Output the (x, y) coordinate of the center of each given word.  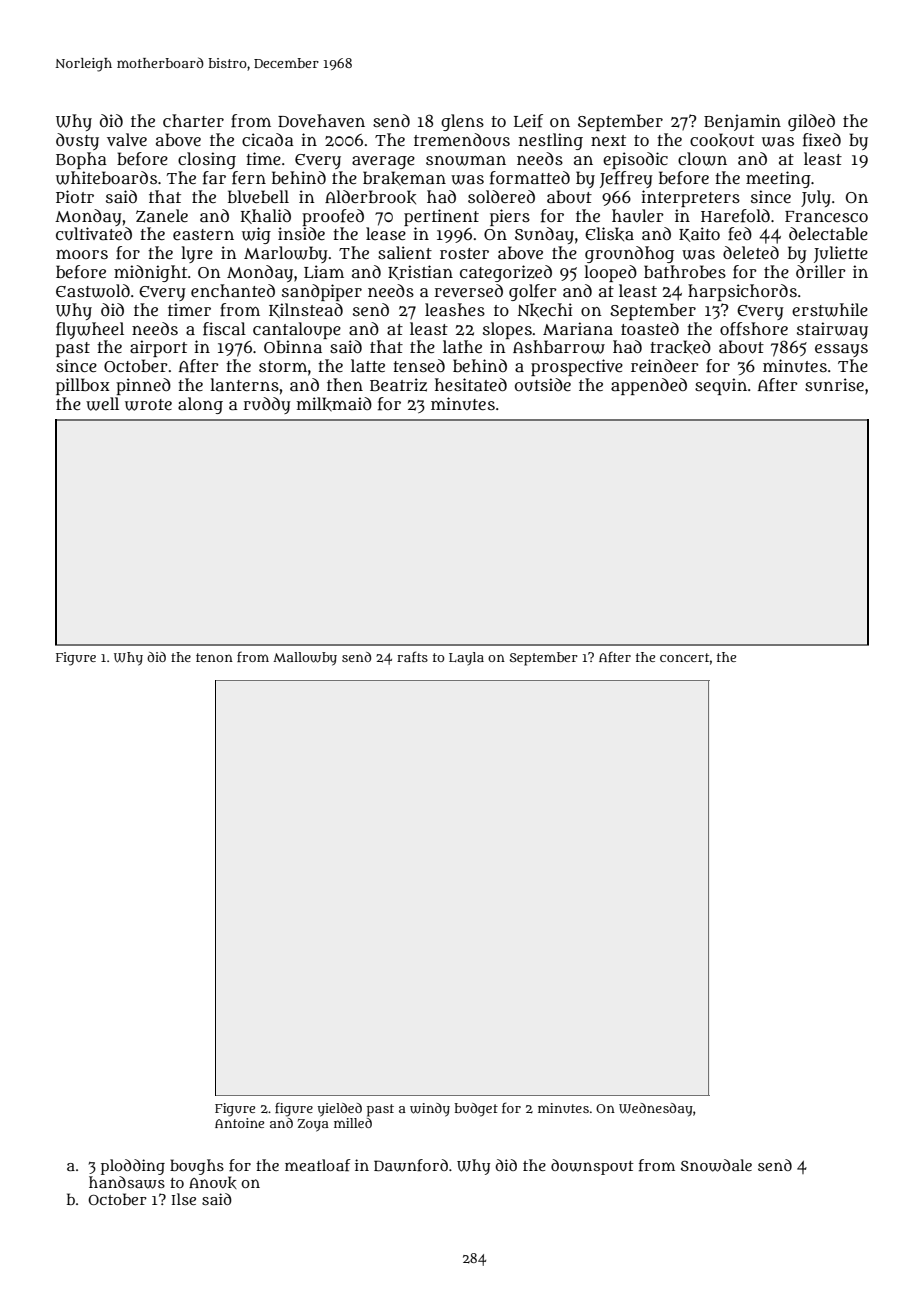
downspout (592, 1167)
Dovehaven (321, 120)
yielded (340, 1110)
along (200, 405)
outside (543, 385)
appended (649, 386)
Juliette (841, 254)
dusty (77, 141)
